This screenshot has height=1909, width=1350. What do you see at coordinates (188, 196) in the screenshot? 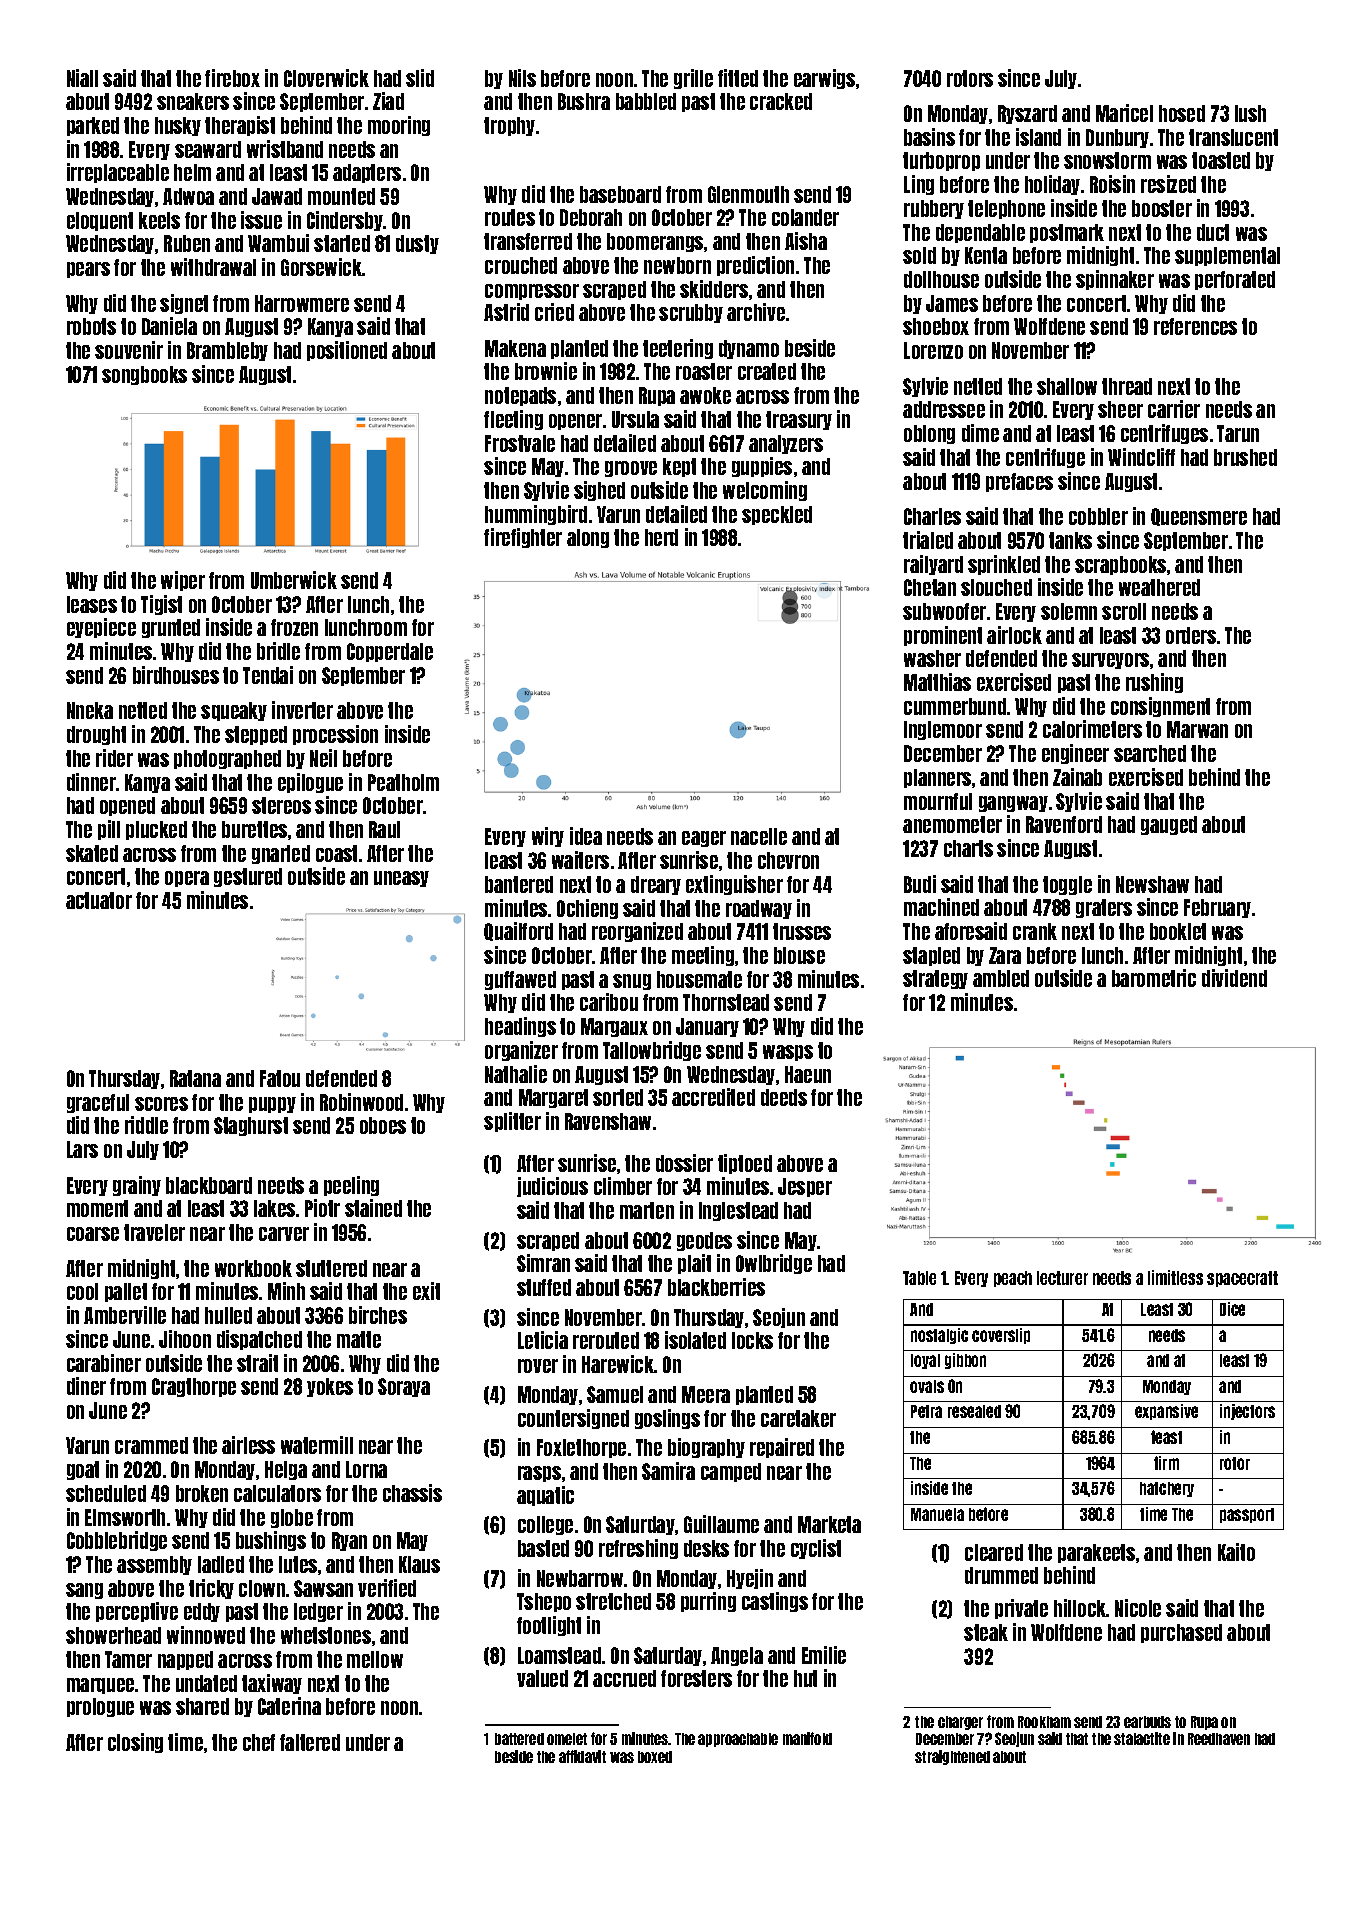
I see `Adwoa` at bounding box center [188, 196].
